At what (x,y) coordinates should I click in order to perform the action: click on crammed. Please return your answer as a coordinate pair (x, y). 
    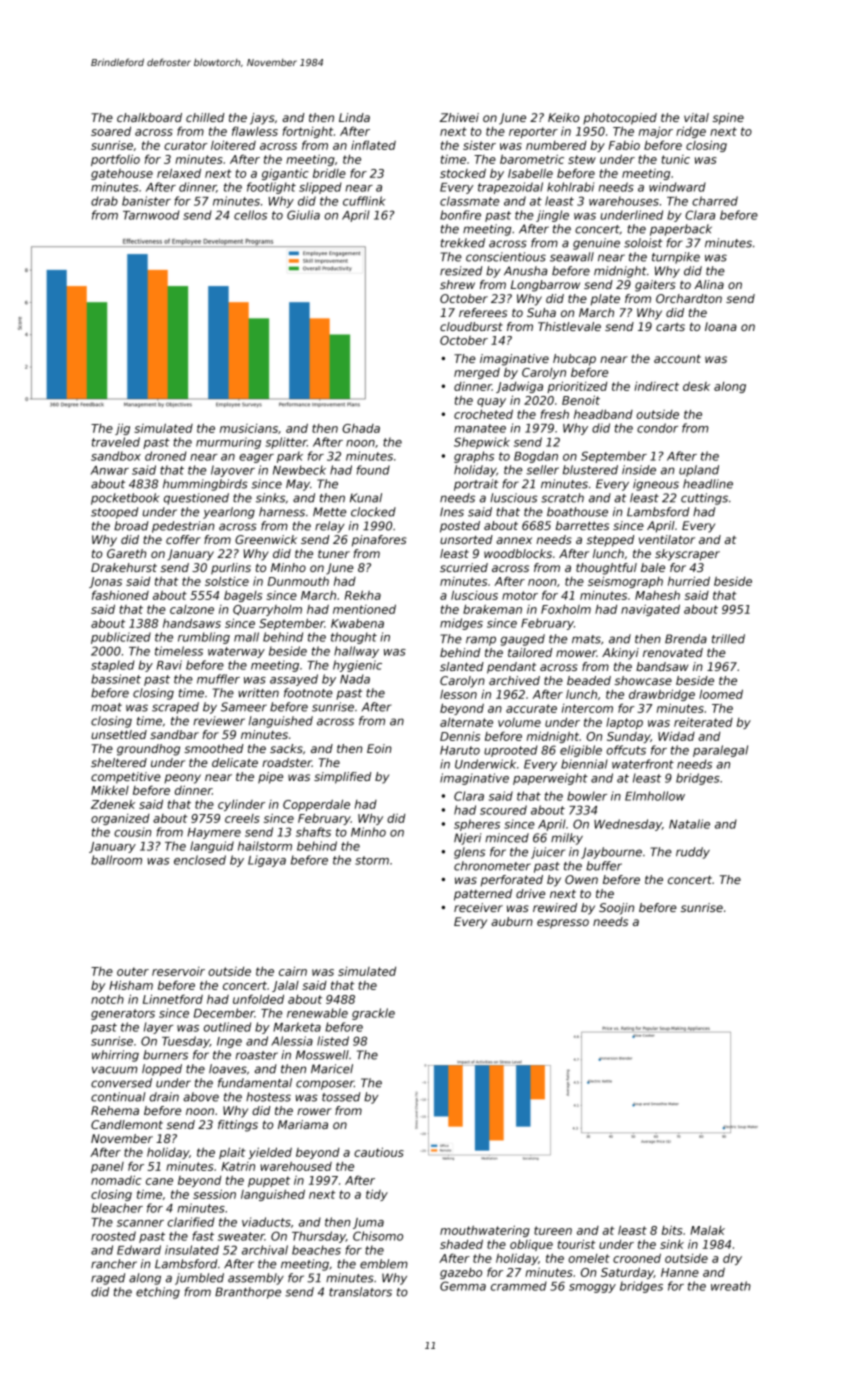
    Looking at the image, I should click on (519, 1286).
